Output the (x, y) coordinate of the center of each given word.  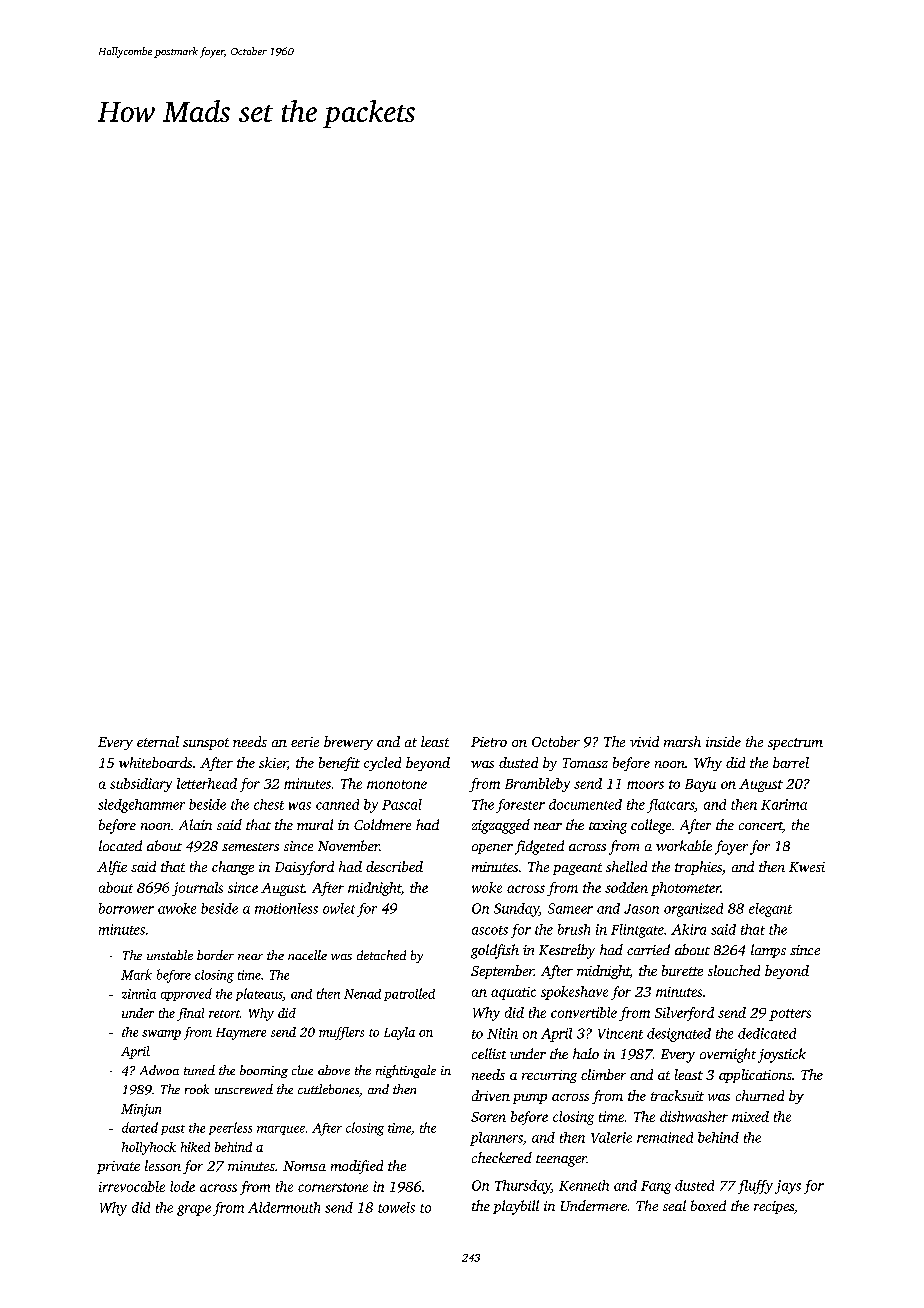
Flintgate (637, 931)
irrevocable (132, 1186)
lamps (768, 951)
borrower (126, 908)
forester (520, 806)
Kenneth (584, 1185)
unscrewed (244, 1089)
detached (381, 955)
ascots (490, 930)
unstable (170, 955)
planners (496, 1139)
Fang (656, 1187)
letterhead (207, 783)
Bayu (700, 785)
